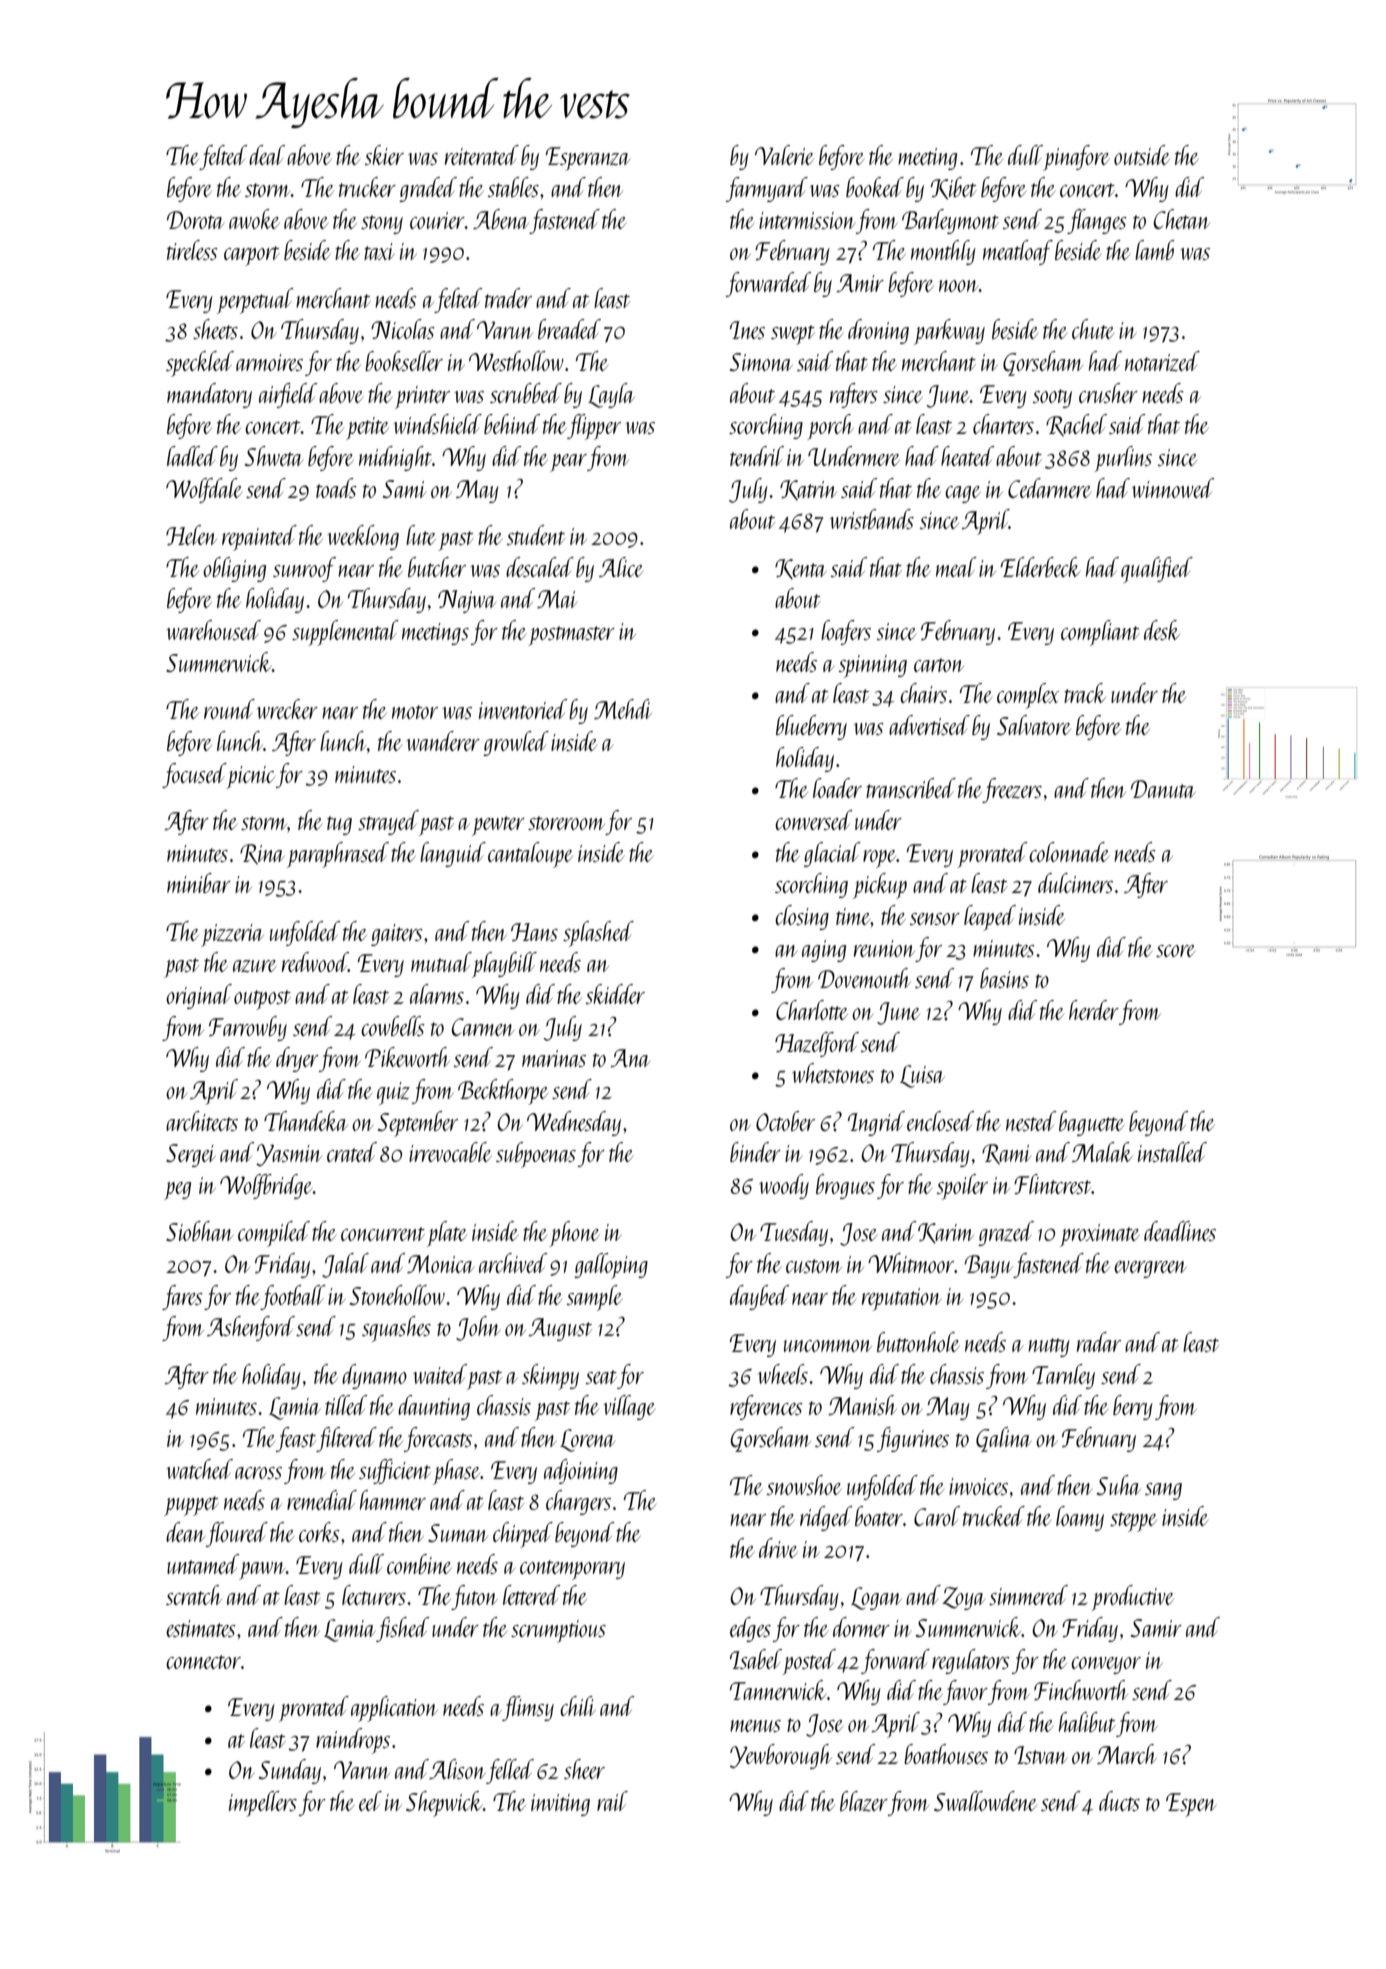 This image has height=1969, width=1386. Describe the element at coordinates (393, 1093) in the image. I see `quiz` at that location.
